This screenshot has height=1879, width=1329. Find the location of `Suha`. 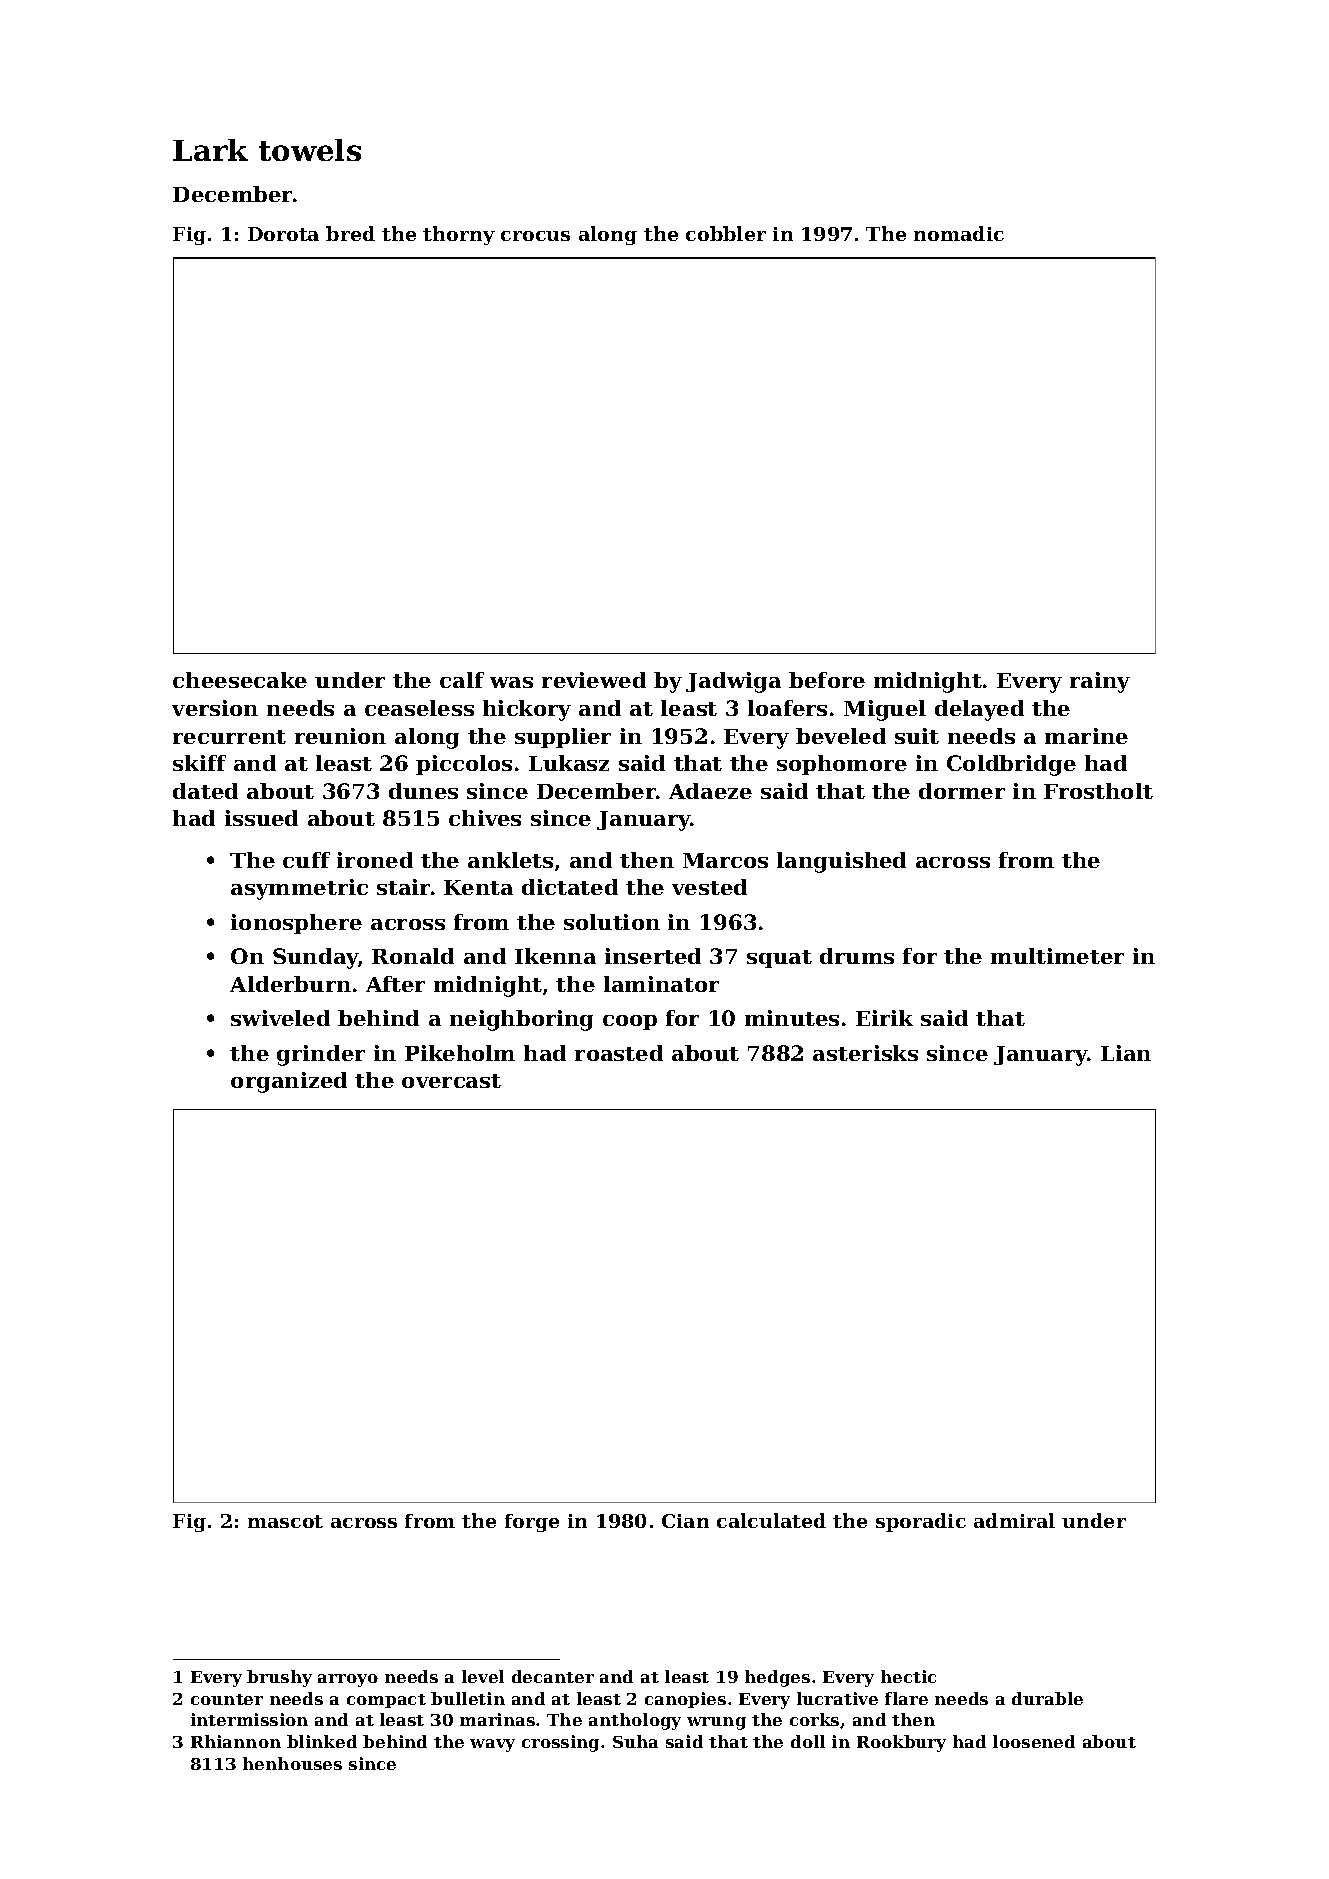

Suha is located at coordinates (635, 1741).
